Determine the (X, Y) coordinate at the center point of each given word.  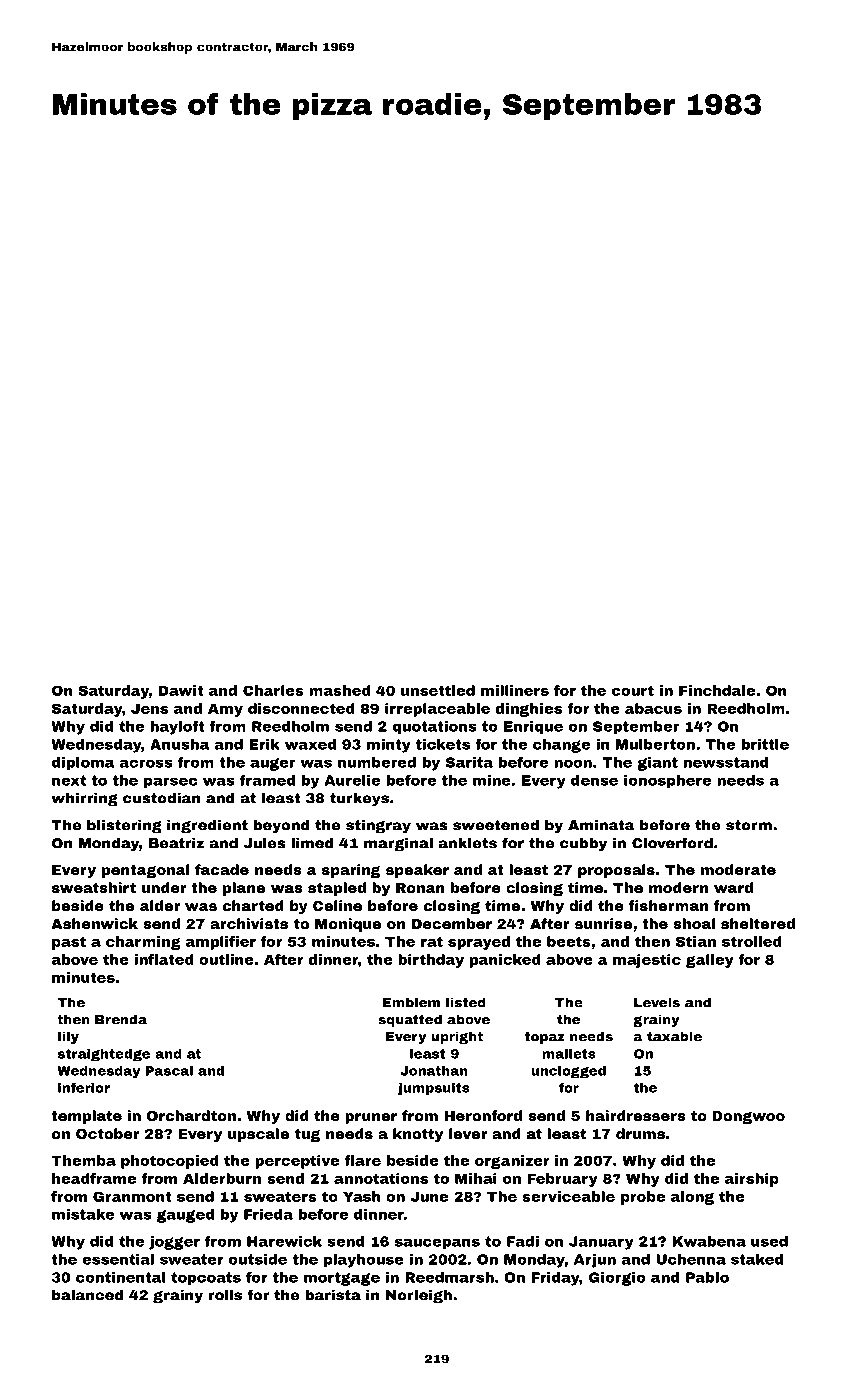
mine (492, 780)
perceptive (297, 1162)
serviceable (568, 1196)
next (69, 780)
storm (749, 825)
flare (362, 1160)
